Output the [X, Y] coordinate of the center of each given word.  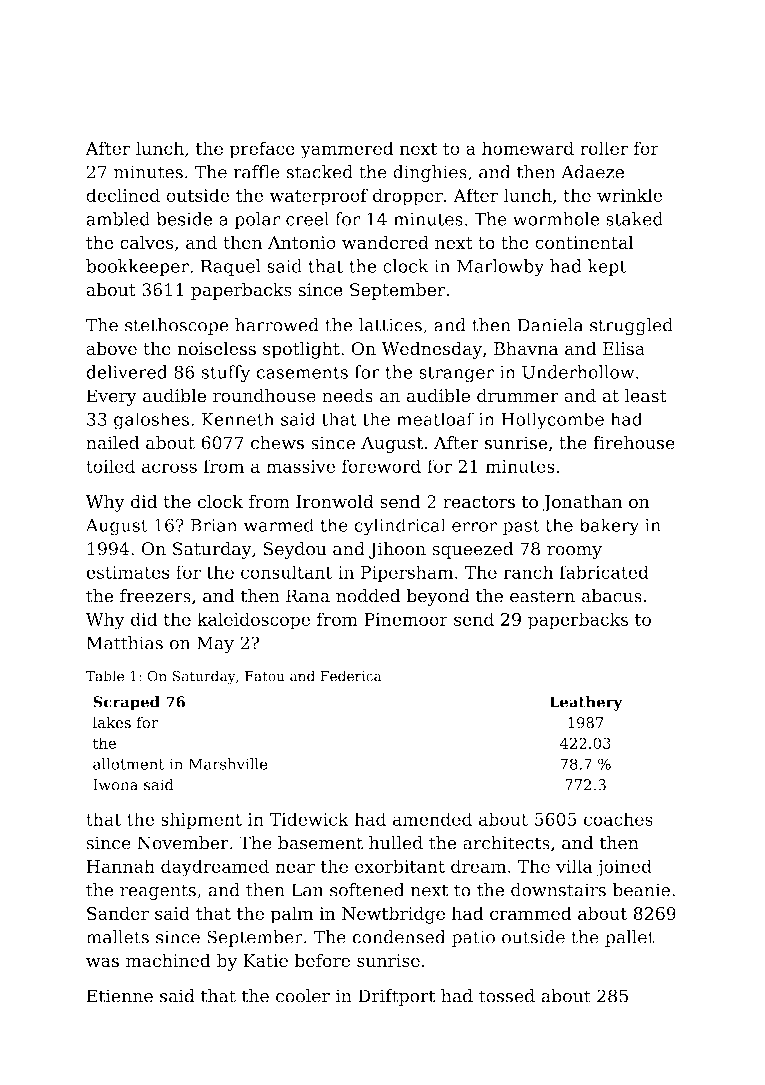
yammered [347, 150]
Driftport [396, 997]
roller [604, 148]
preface [262, 150]
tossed [507, 996]
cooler [303, 996]
